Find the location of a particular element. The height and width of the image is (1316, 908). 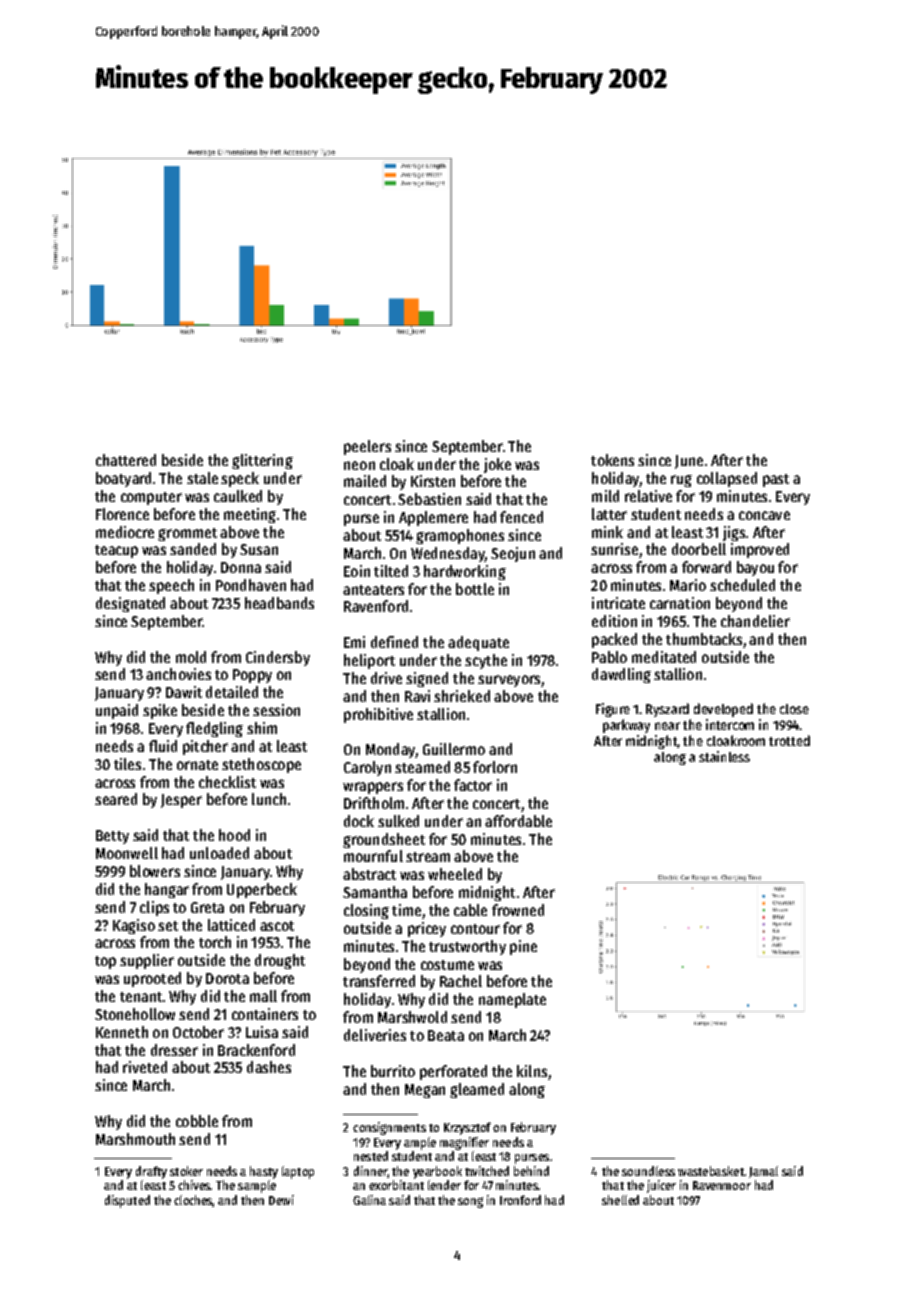

Mario is located at coordinates (688, 585).
